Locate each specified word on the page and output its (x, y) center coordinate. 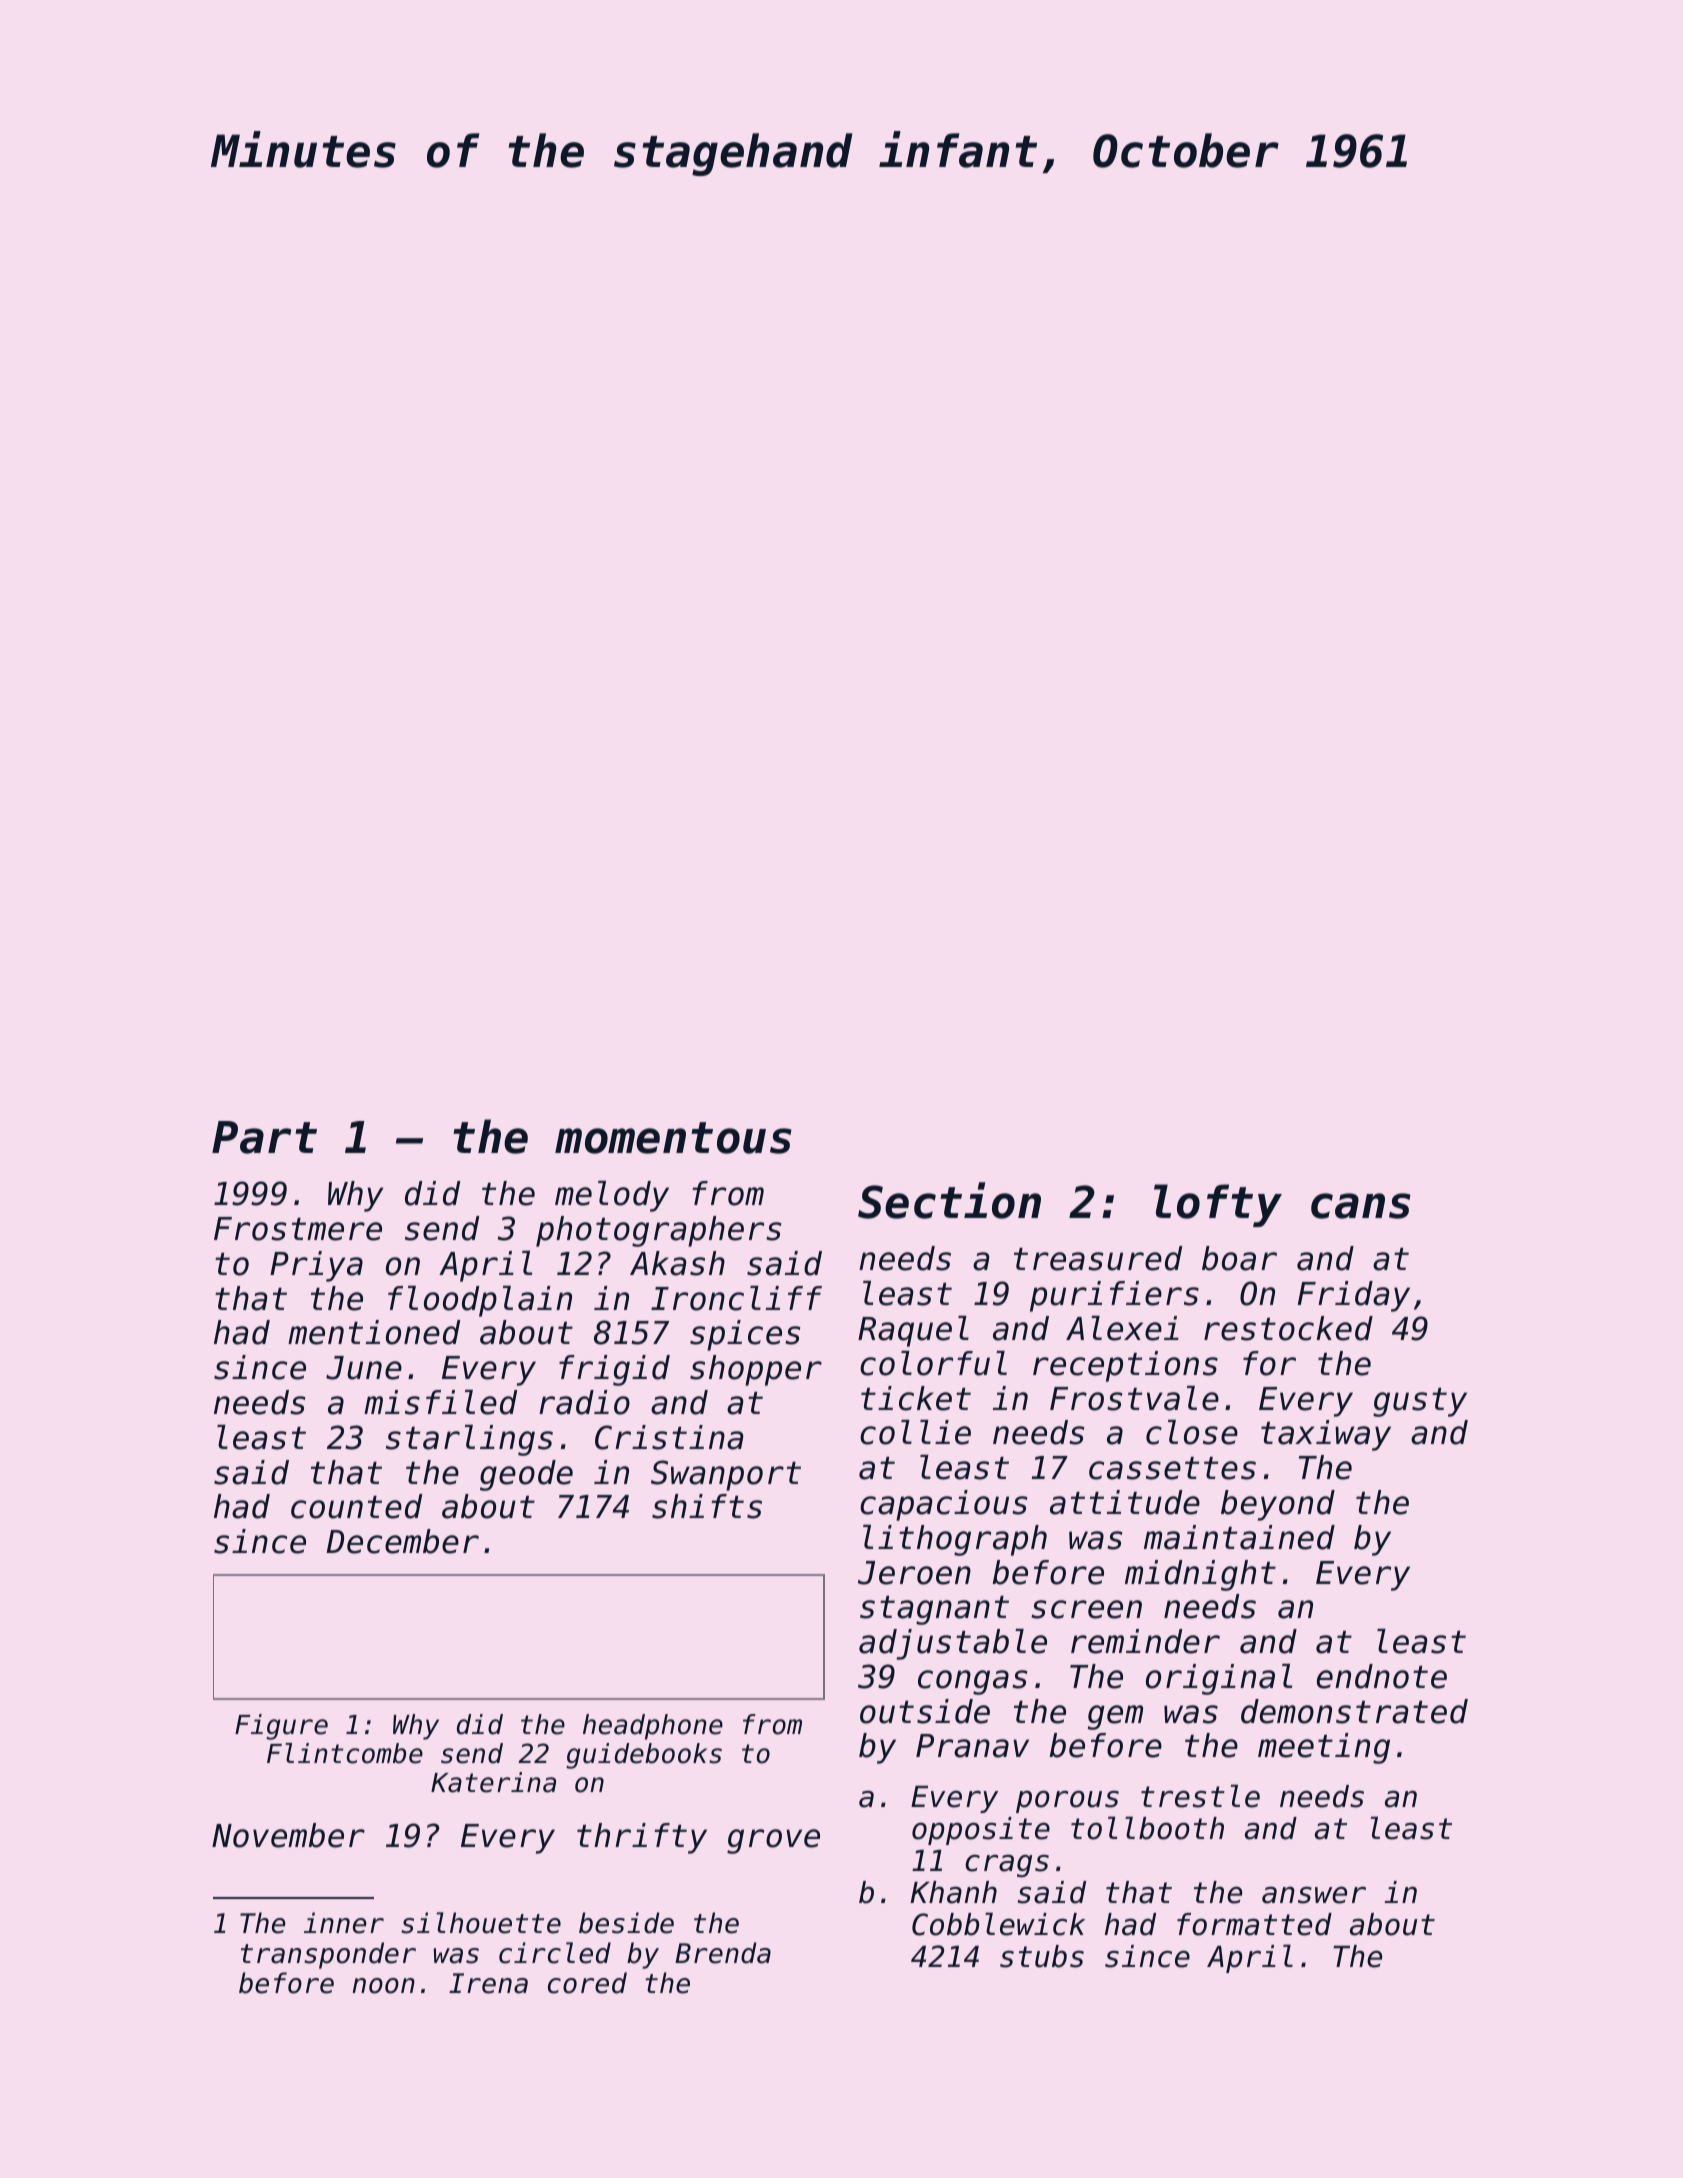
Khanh (953, 1892)
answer (1314, 1895)
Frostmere (298, 1229)
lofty (1218, 1205)
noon (383, 1986)
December (402, 1541)
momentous (673, 1138)
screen (1086, 1609)
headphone (653, 1727)
